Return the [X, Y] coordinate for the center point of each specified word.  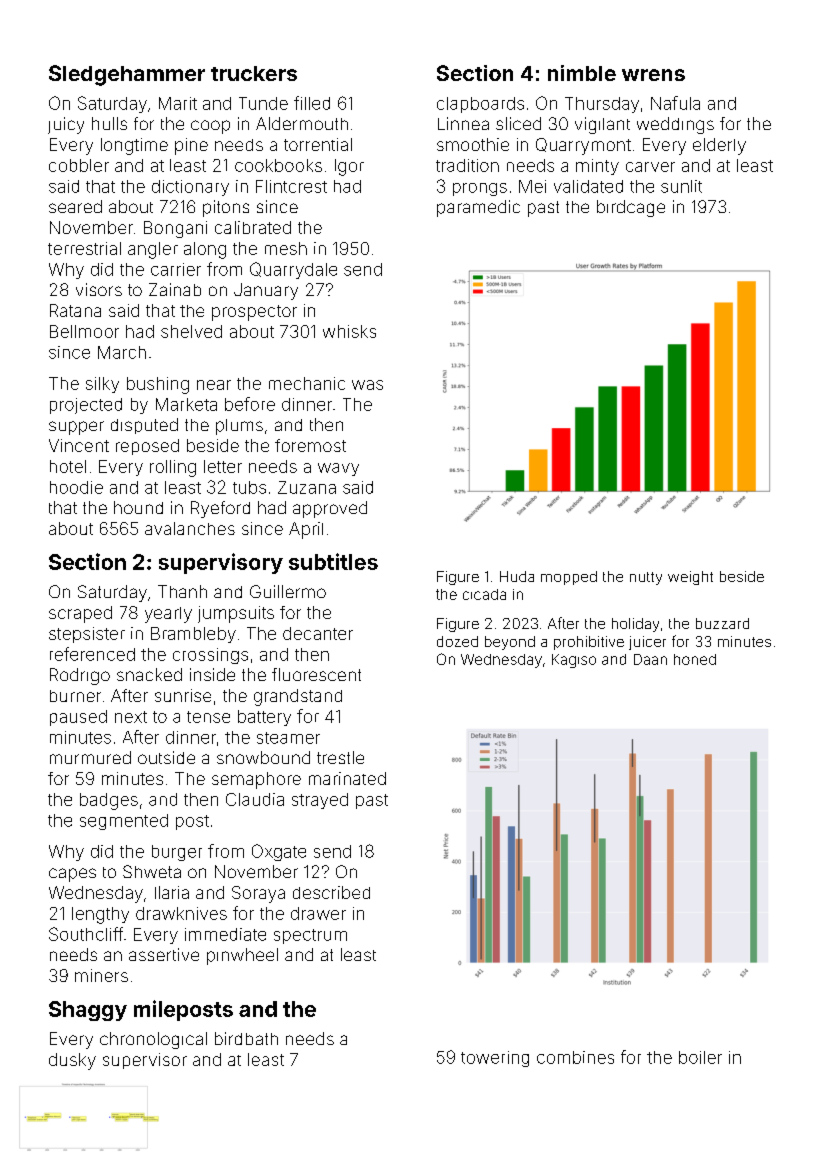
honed [695, 659]
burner [75, 696]
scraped [80, 614]
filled [312, 103]
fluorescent [316, 674]
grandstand [298, 697]
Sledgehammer [127, 75]
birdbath [246, 1038]
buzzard [722, 623]
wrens [653, 75]
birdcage [631, 208]
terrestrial [84, 248]
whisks [349, 331]
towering [495, 1059]
